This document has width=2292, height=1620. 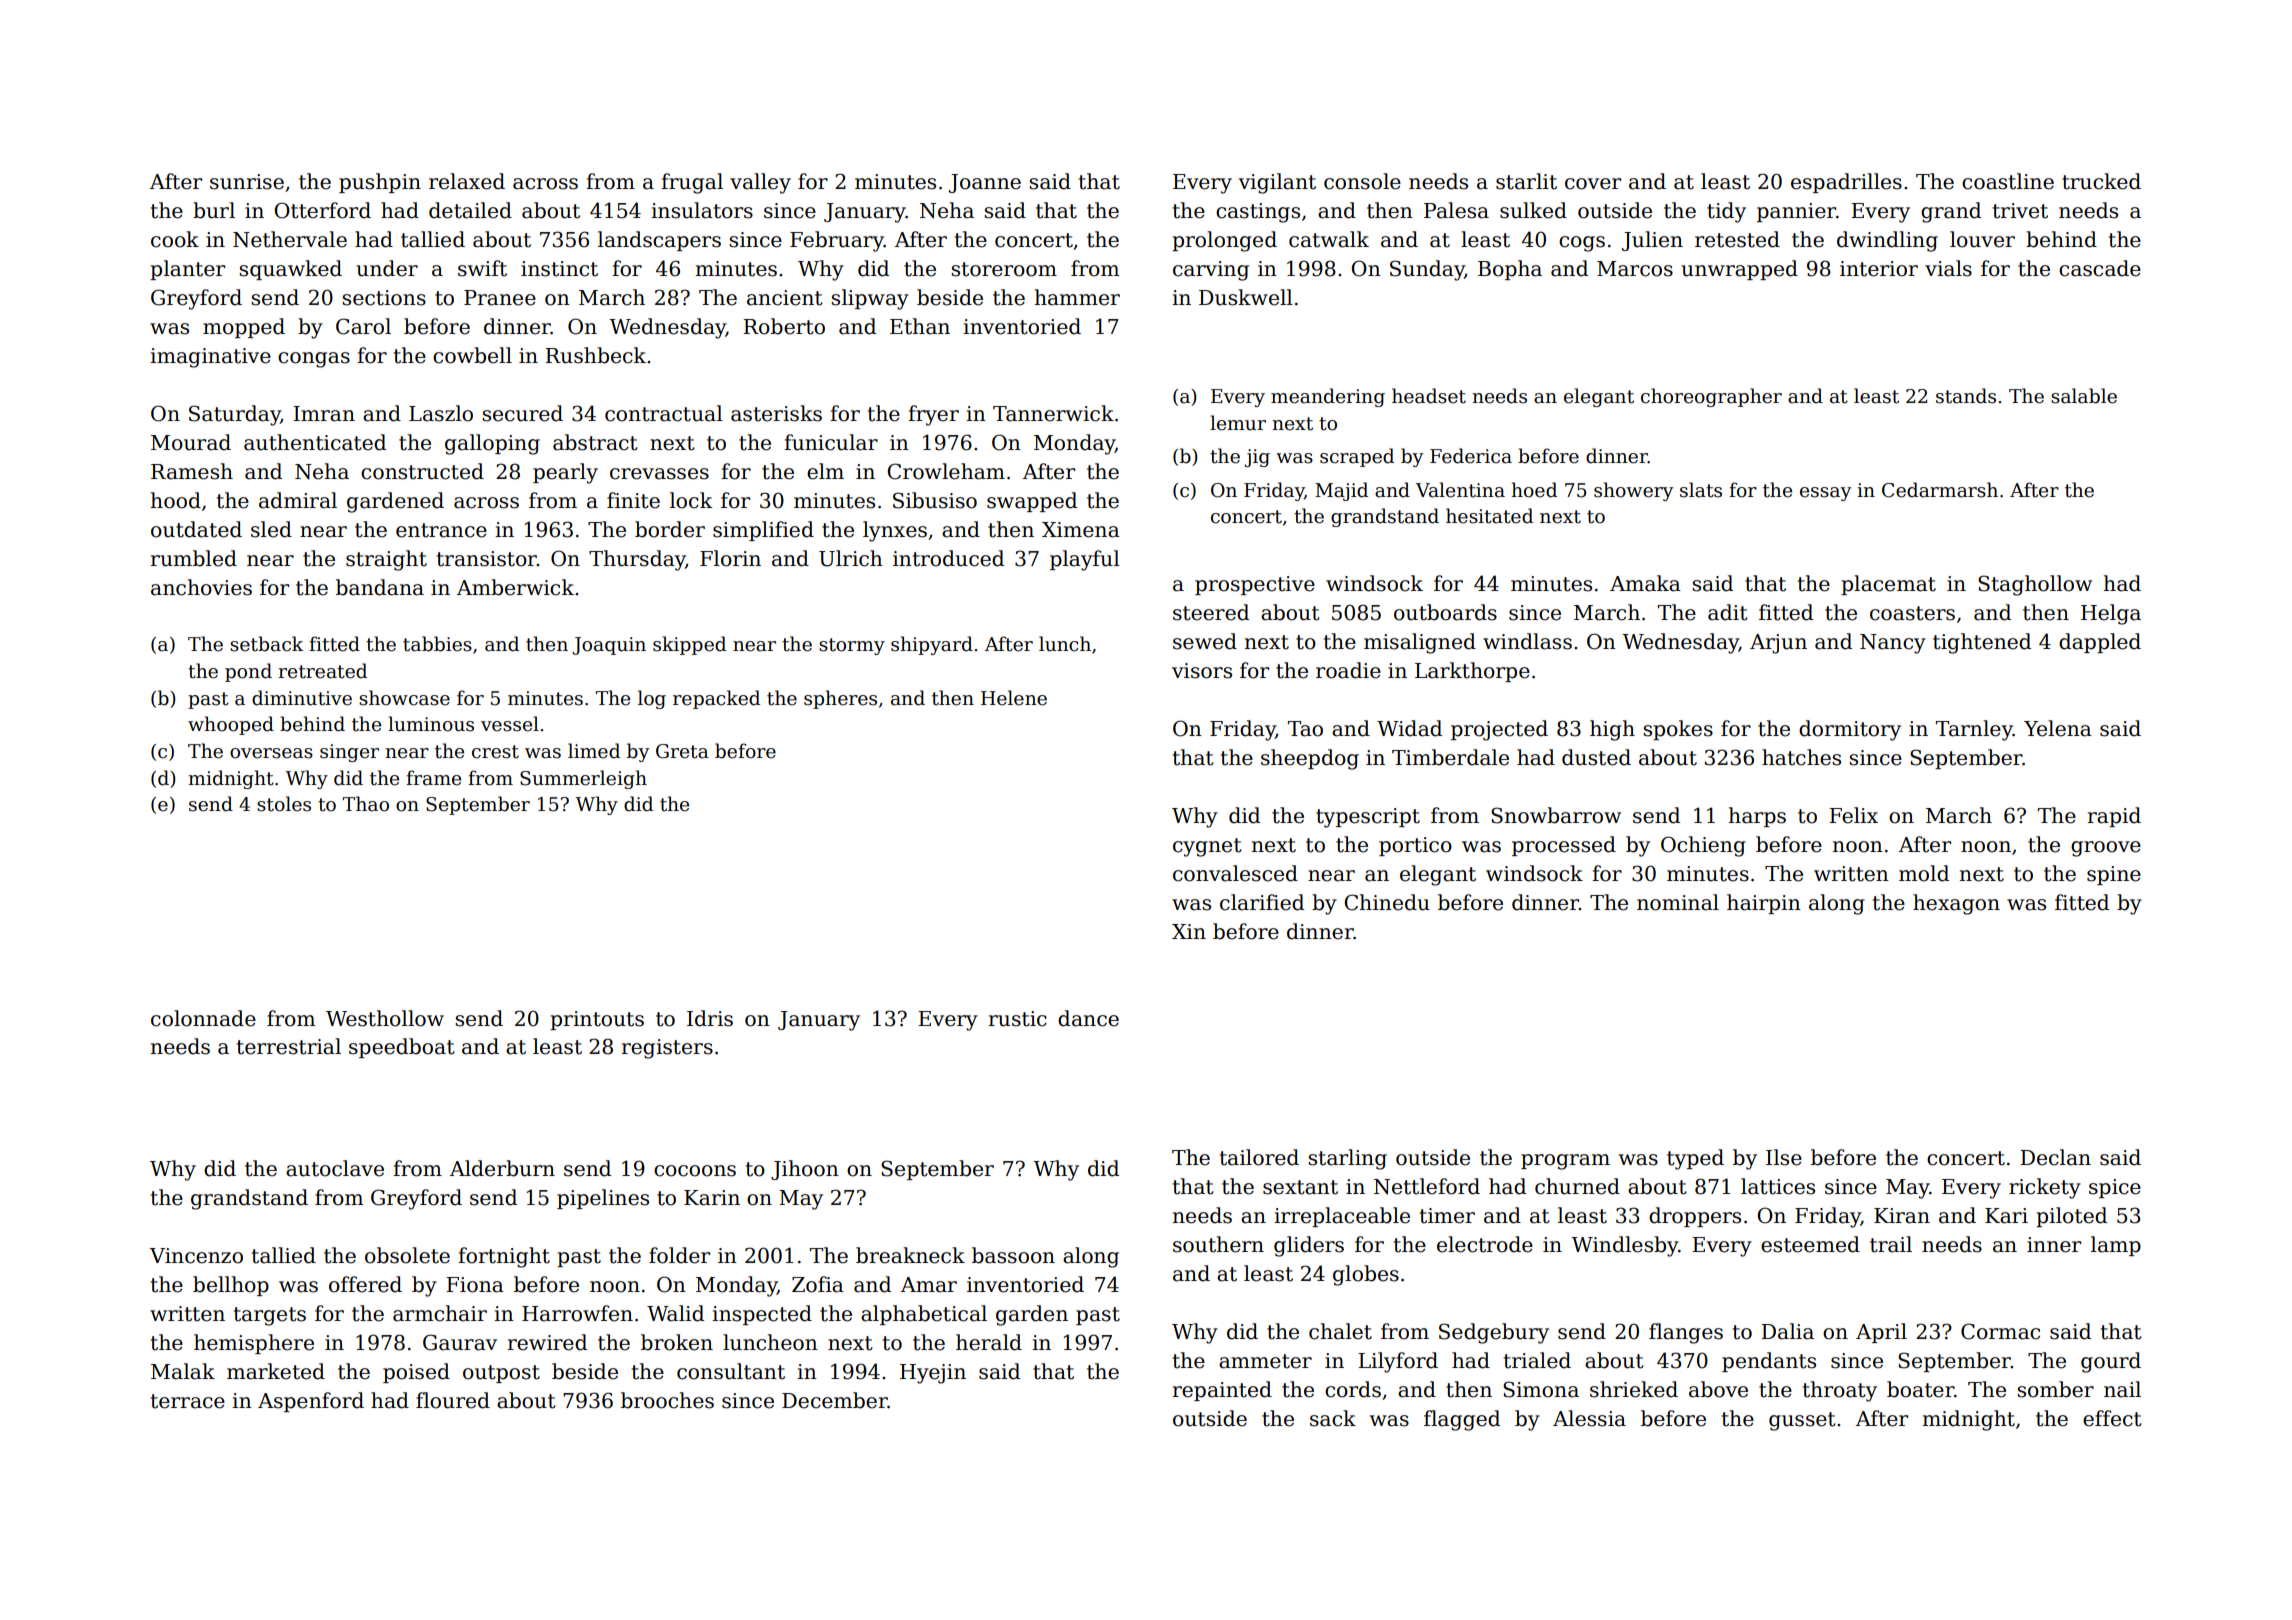 What do you see at coordinates (1207, 847) in the document?
I see `cygnet` at bounding box center [1207, 847].
